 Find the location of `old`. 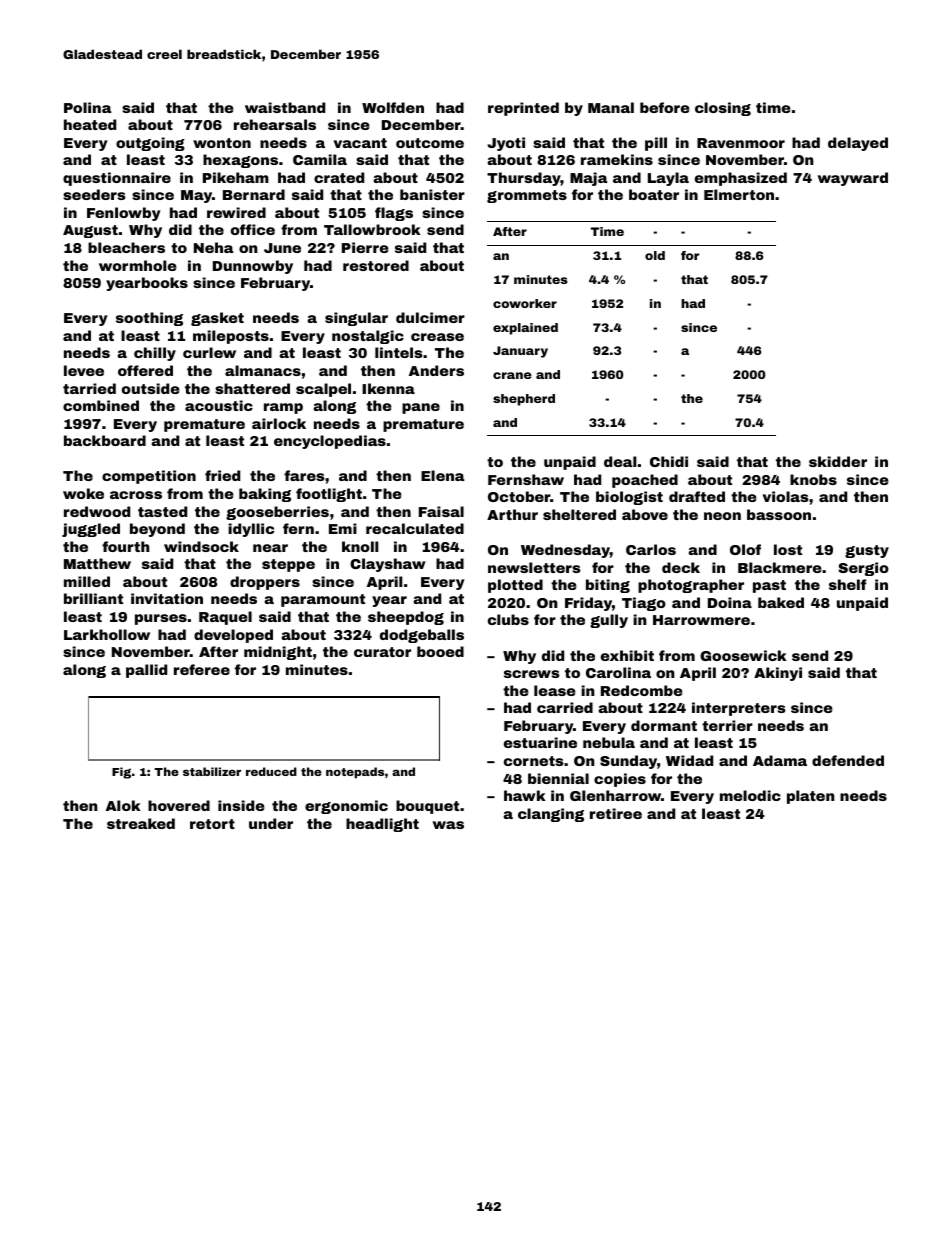

old is located at coordinates (655, 255).
